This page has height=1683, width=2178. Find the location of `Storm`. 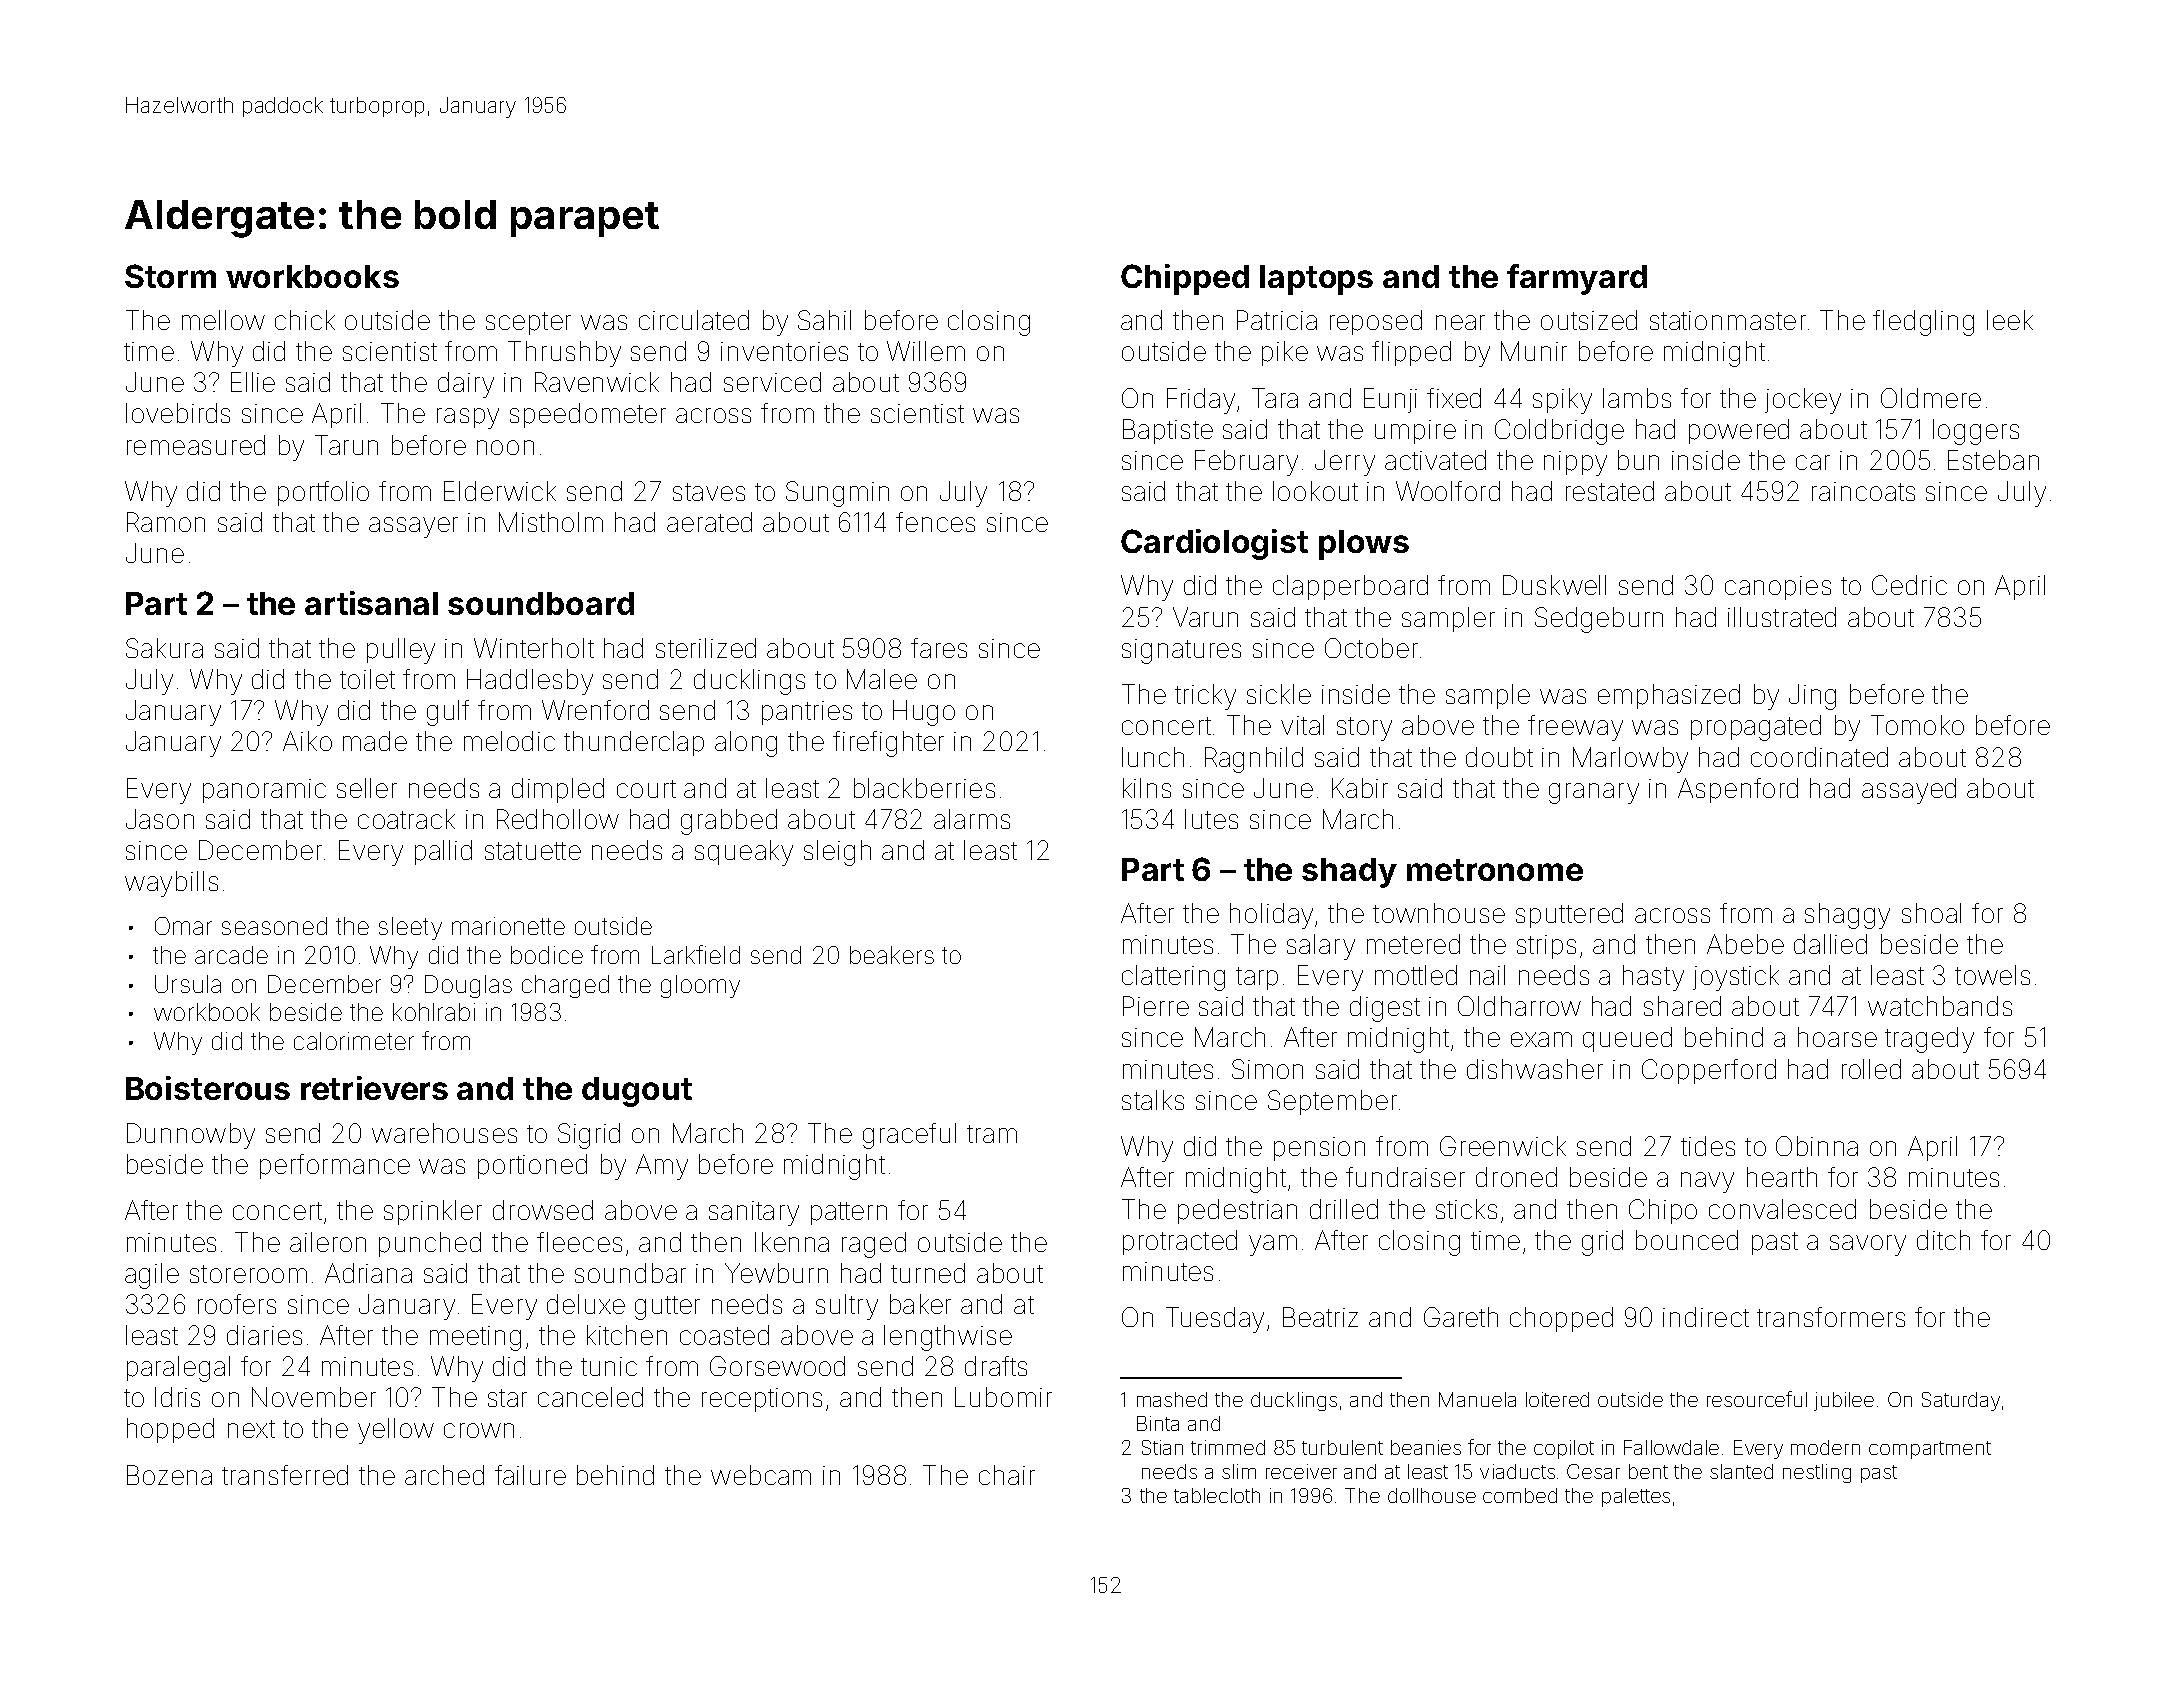

Storm is located at coordinates (170, 276).
